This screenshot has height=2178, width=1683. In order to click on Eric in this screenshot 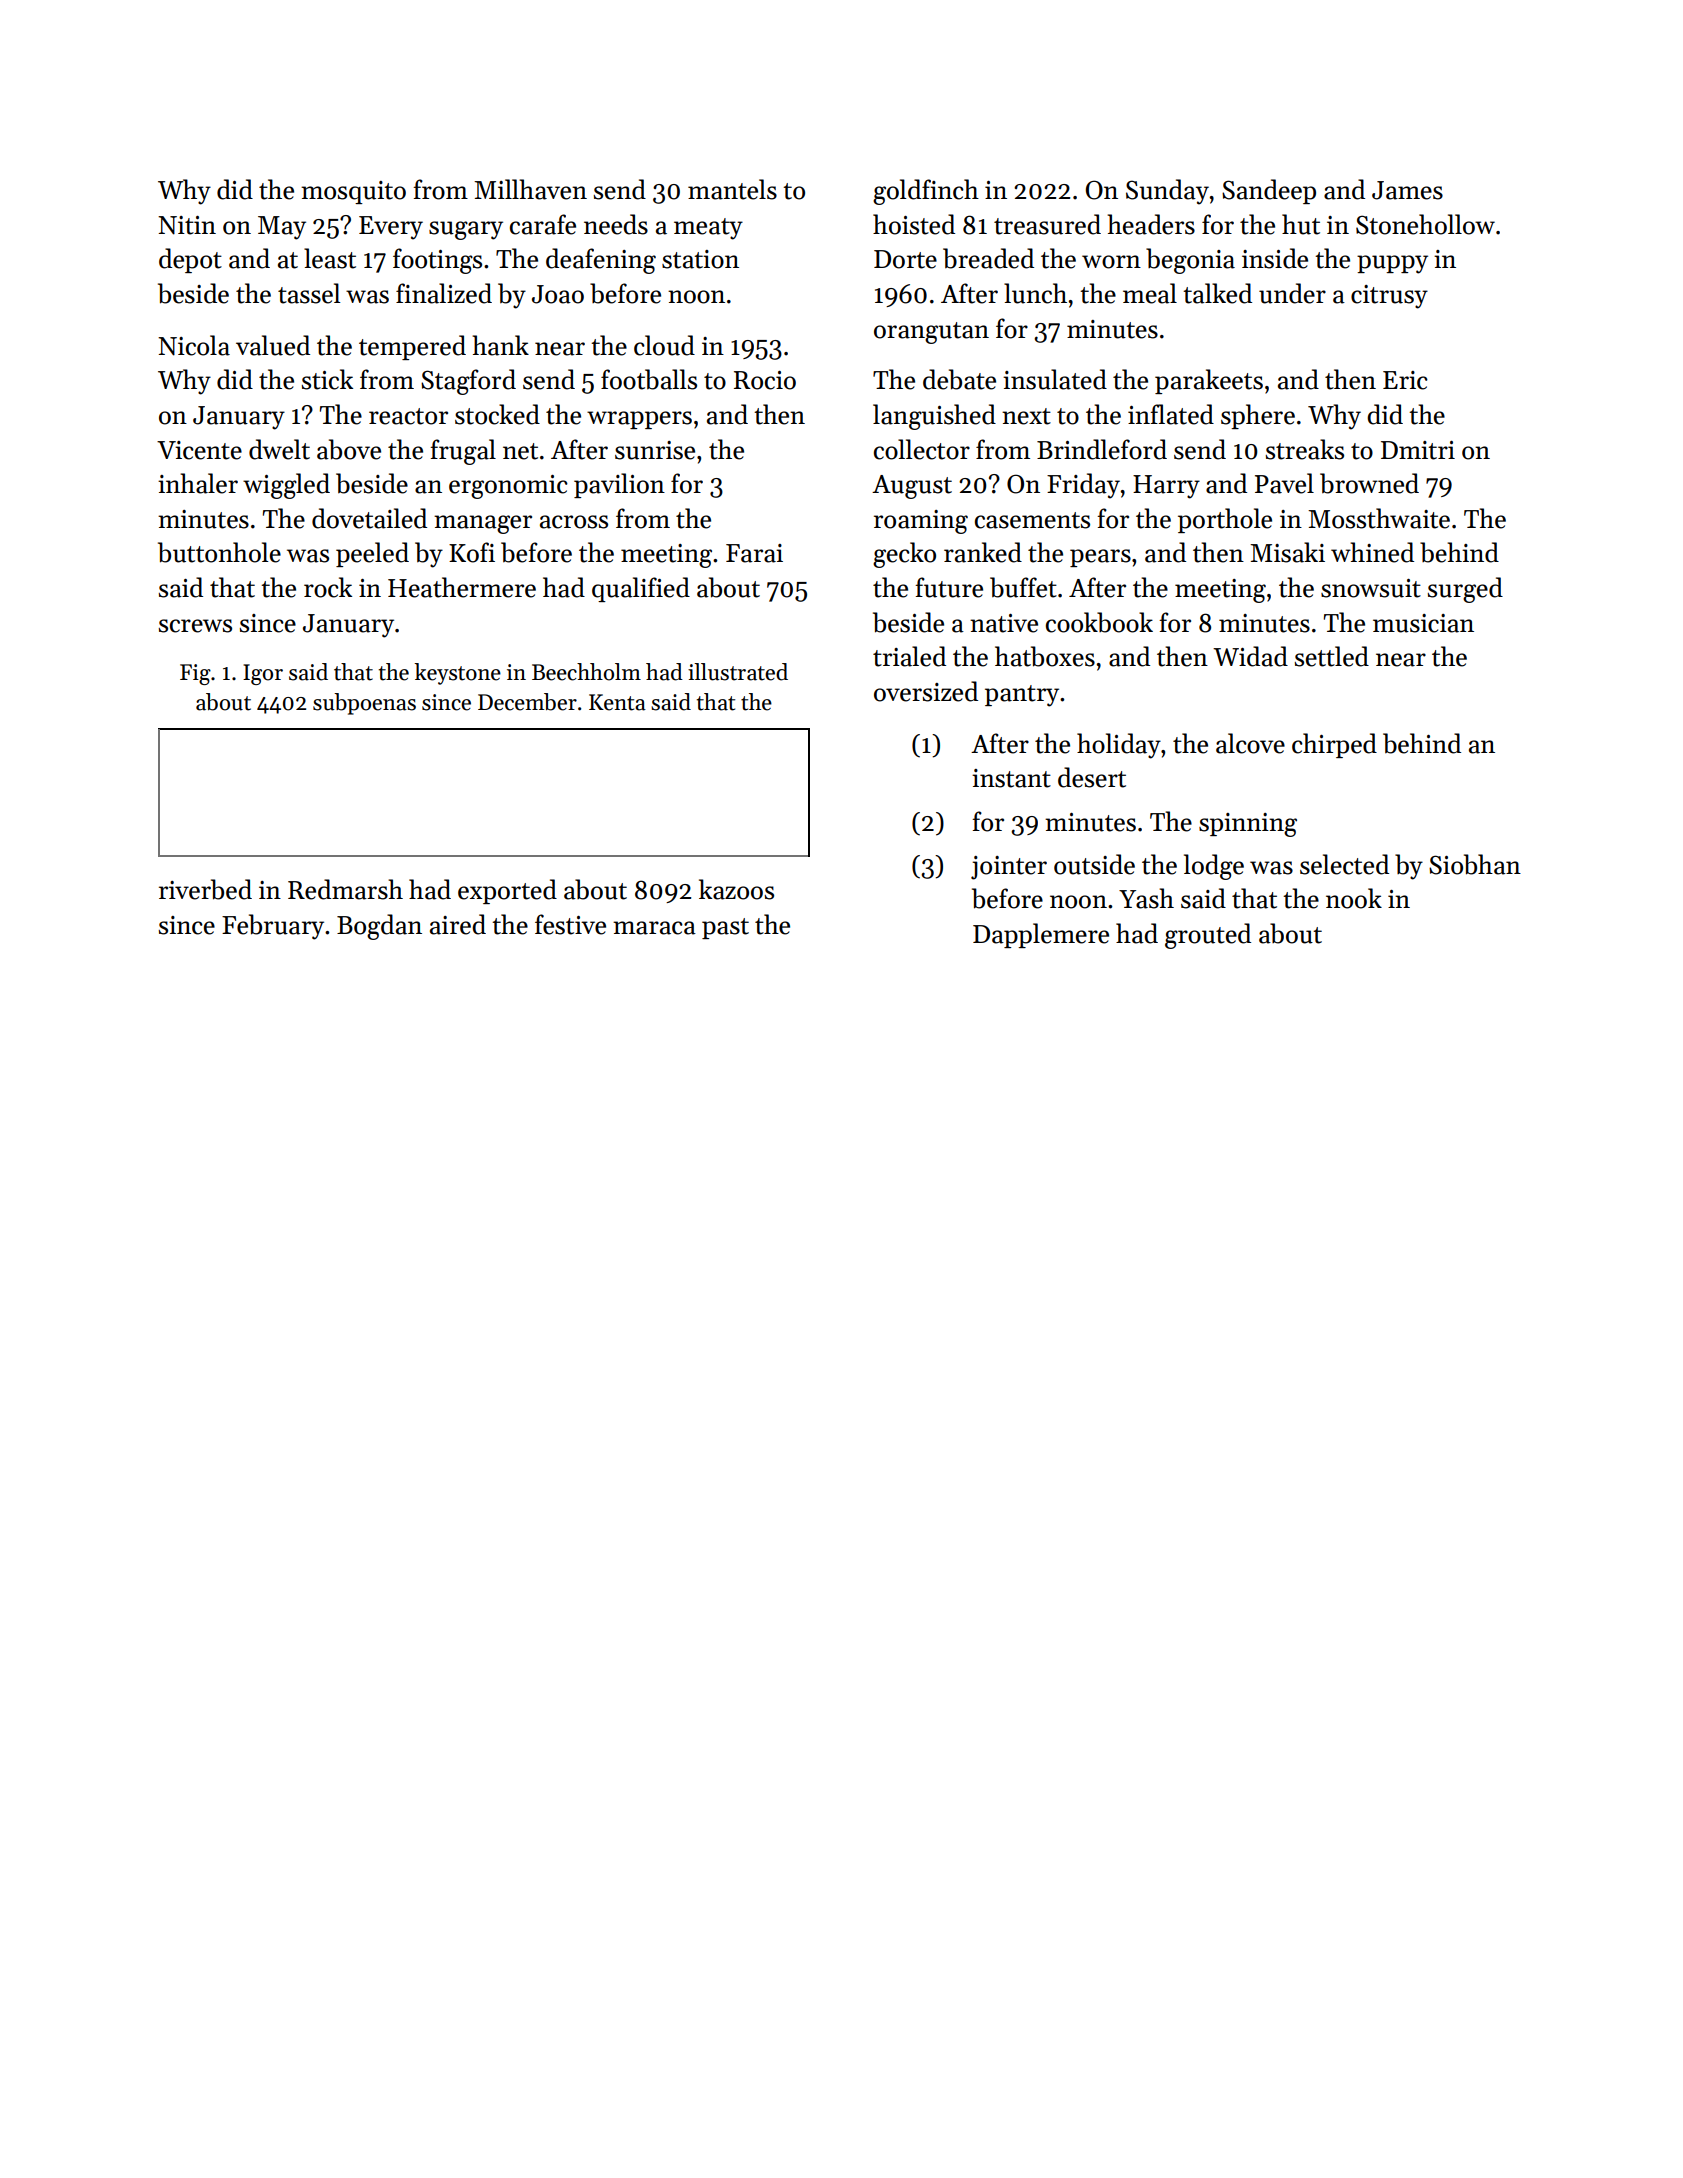, I will do `click(1405, 380)`.
